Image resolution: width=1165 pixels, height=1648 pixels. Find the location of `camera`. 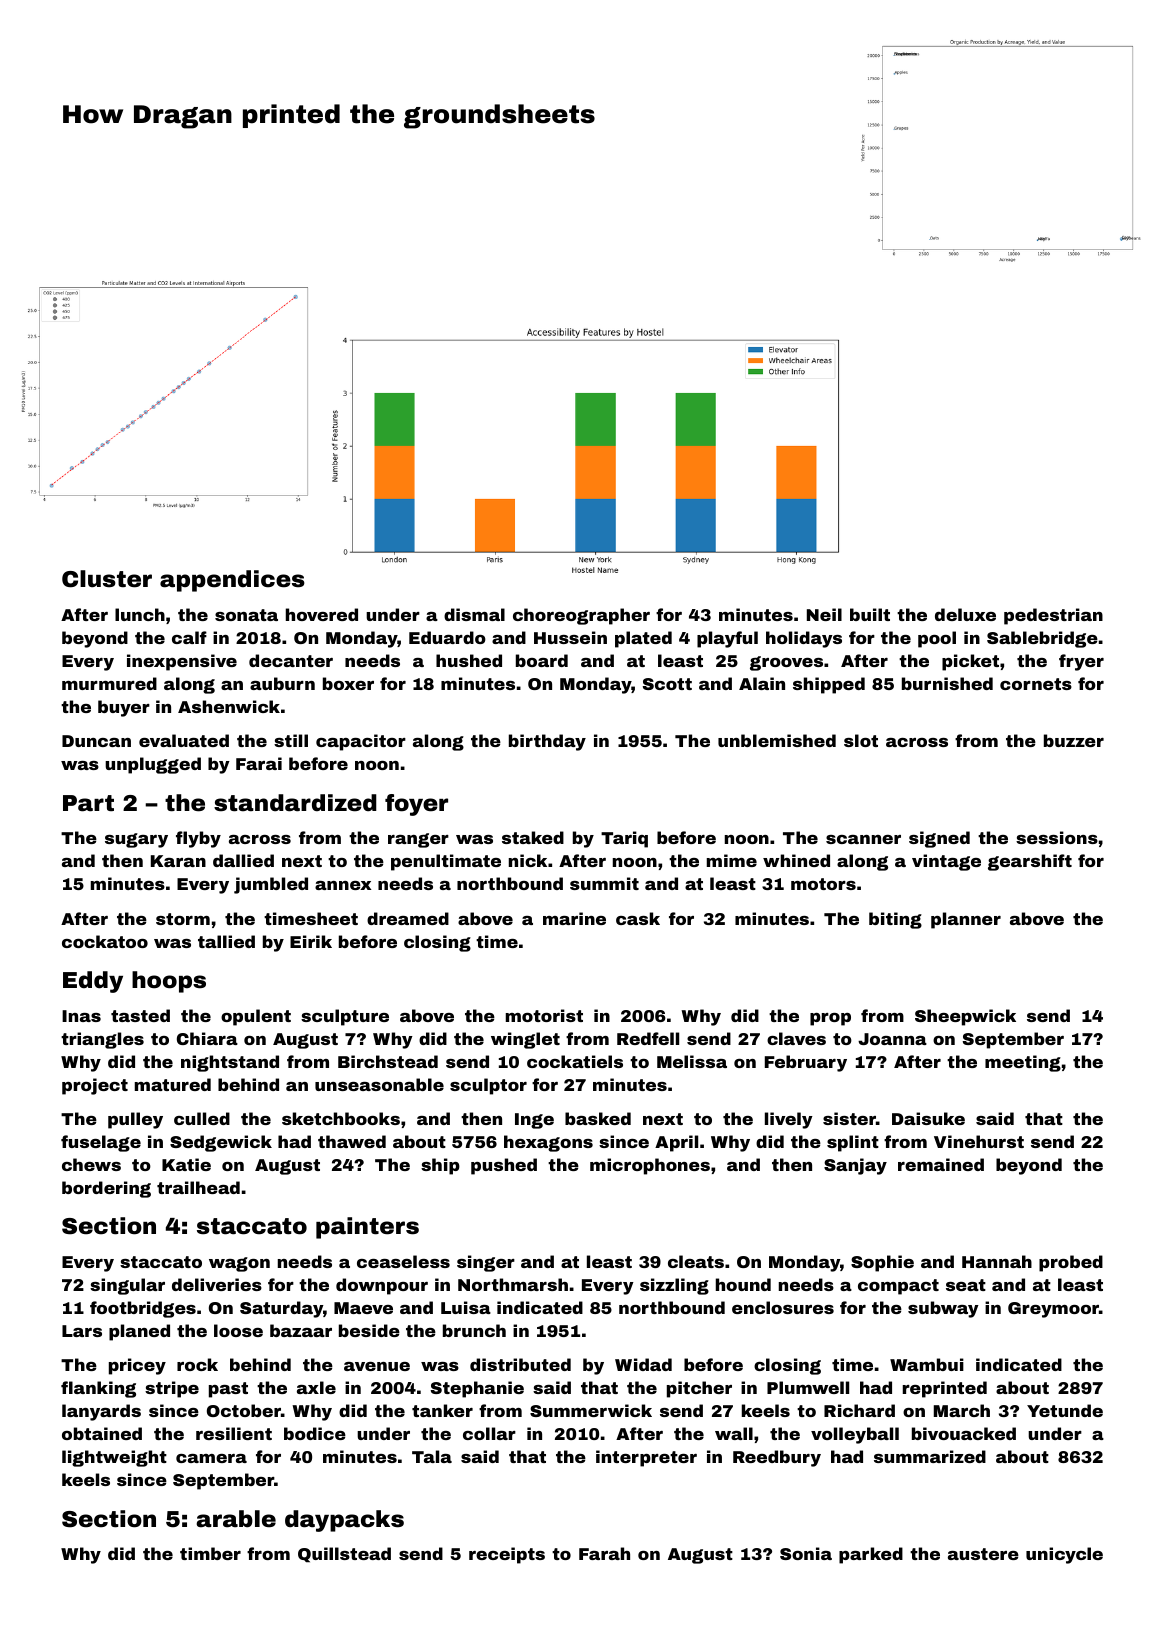

camera is located at coordinates (211, 1458).
